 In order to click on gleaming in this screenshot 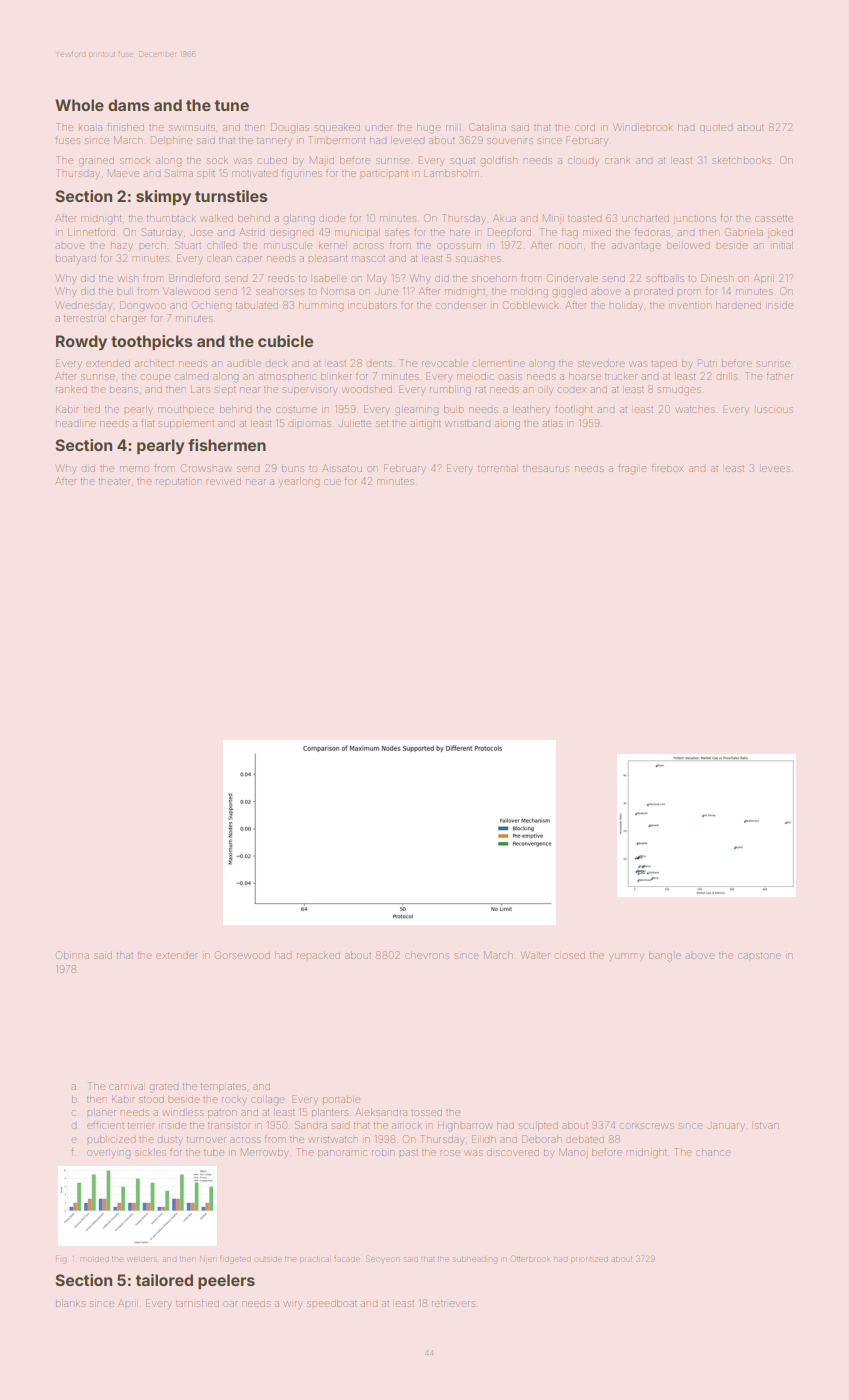, I will do `click(416, 411)`.
